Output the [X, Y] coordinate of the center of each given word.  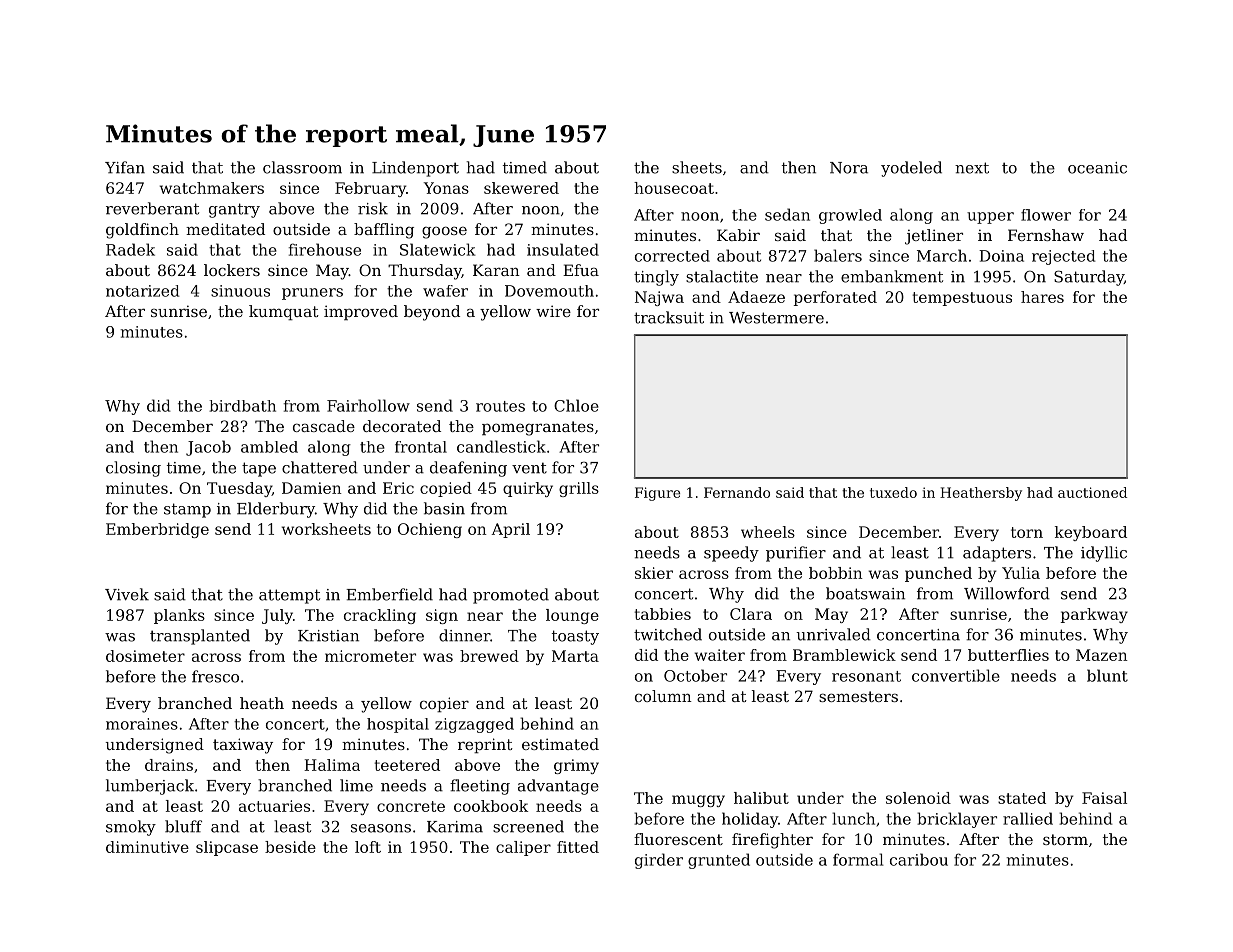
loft [368, 847]
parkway [1094, 615]
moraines [142, 724]
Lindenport [415, 169]
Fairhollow [368, 405]
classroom [302, 167]
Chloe [576, 405]
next [972, 168]
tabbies [662, 614]
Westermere [776, 318]
